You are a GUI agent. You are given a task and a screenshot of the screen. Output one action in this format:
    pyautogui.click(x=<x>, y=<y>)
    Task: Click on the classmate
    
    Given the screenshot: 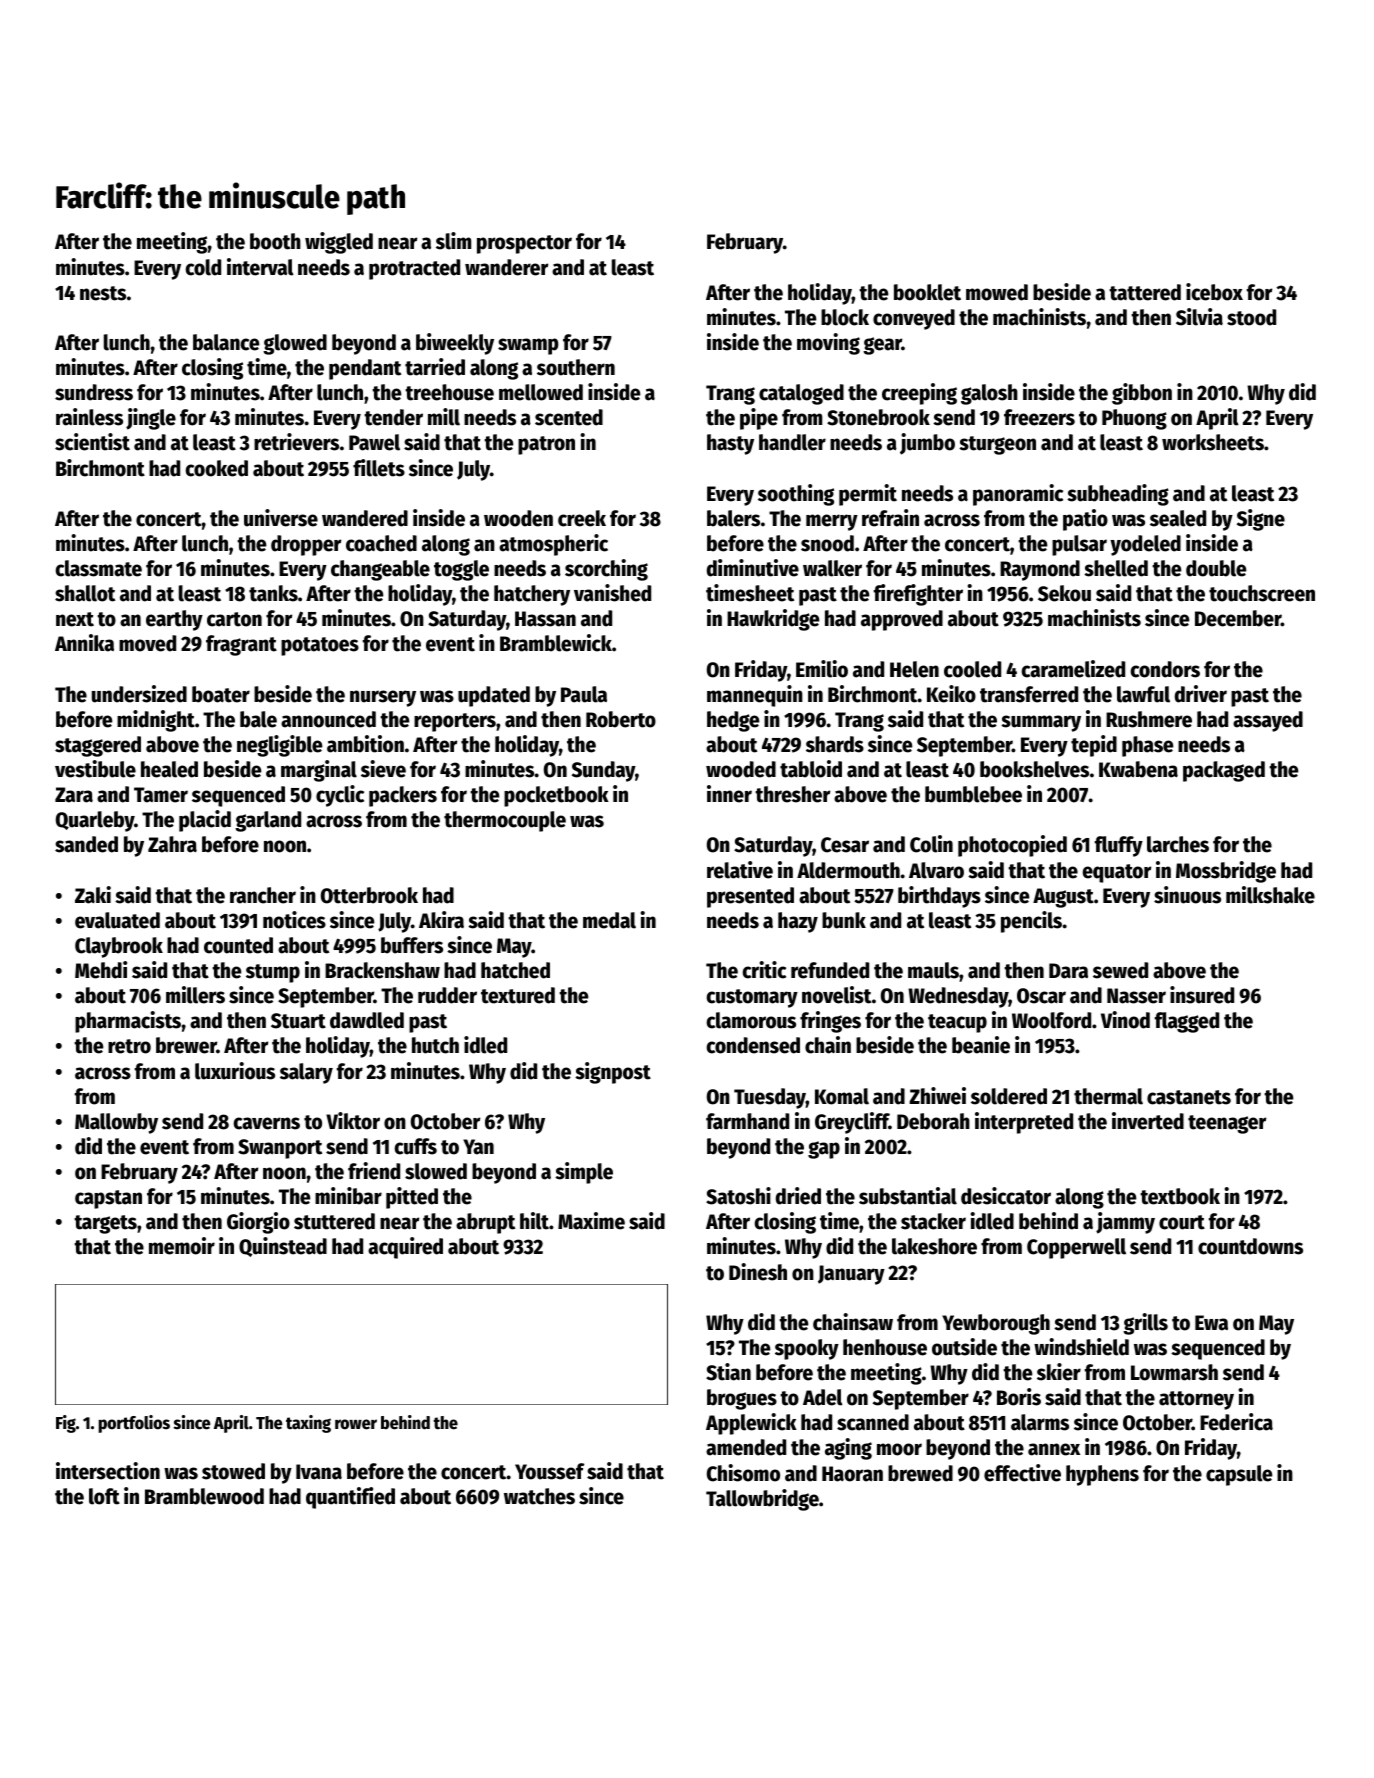 What is the action you would take?
    pyautogui.click(x=98, y=568)
